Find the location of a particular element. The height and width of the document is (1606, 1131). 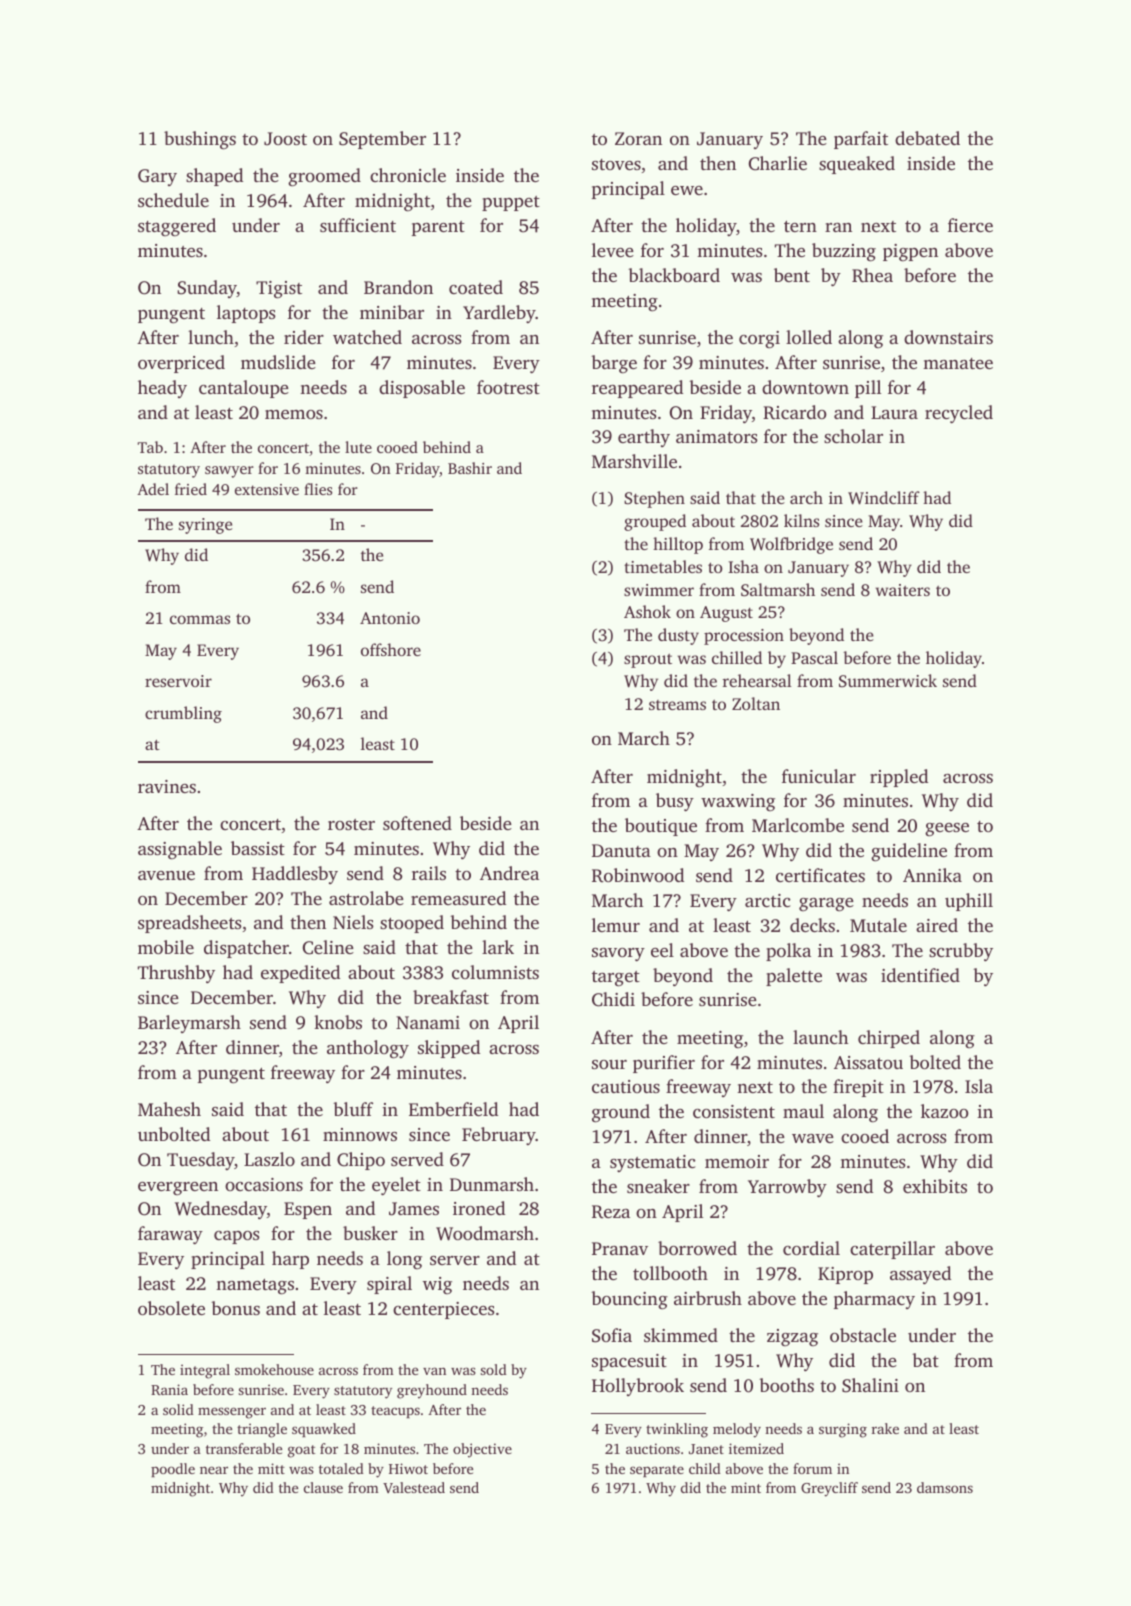

memos is located at coordinates (294, 414).
